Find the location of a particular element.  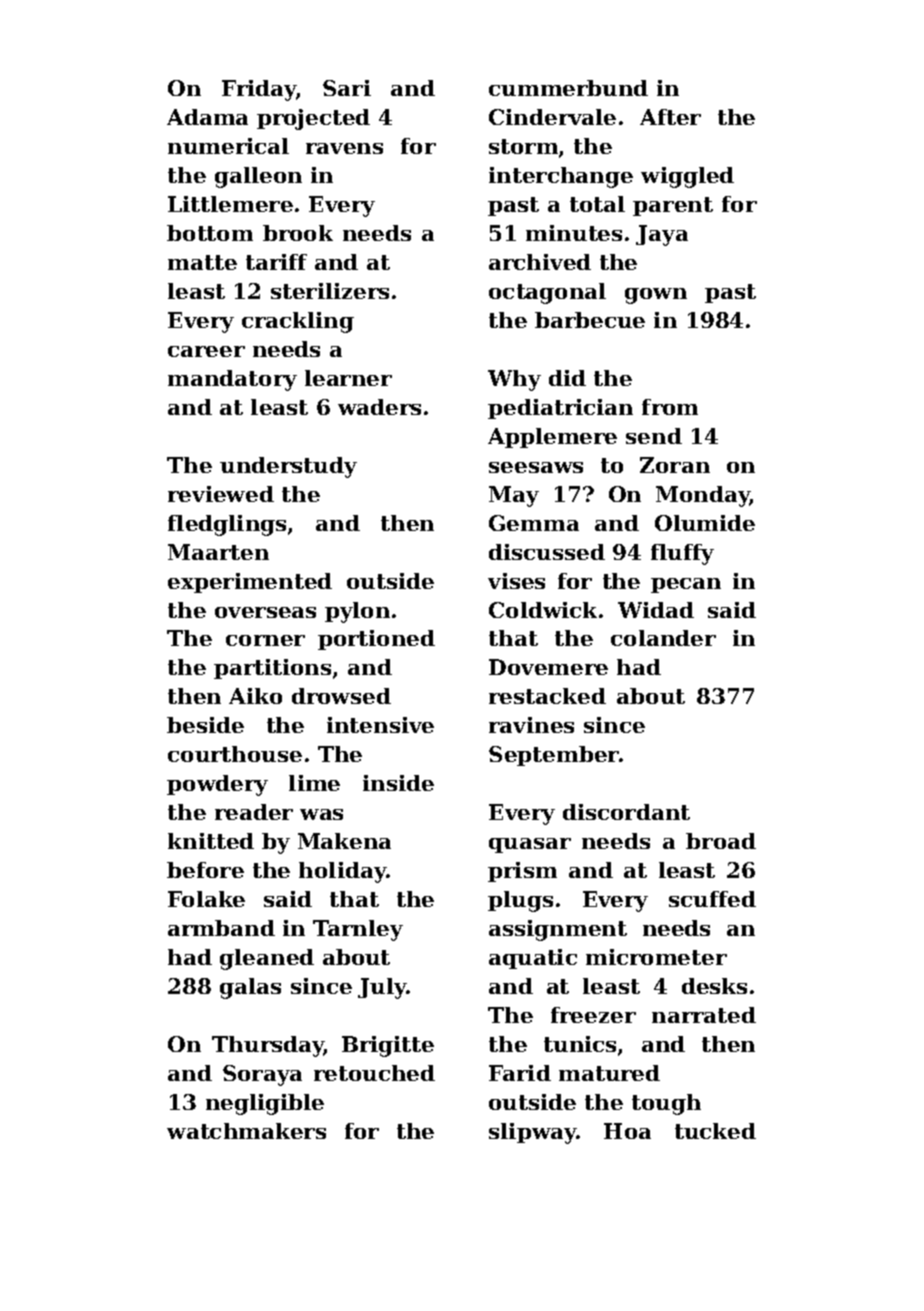

crackling is located at coordinates (298, 322).
